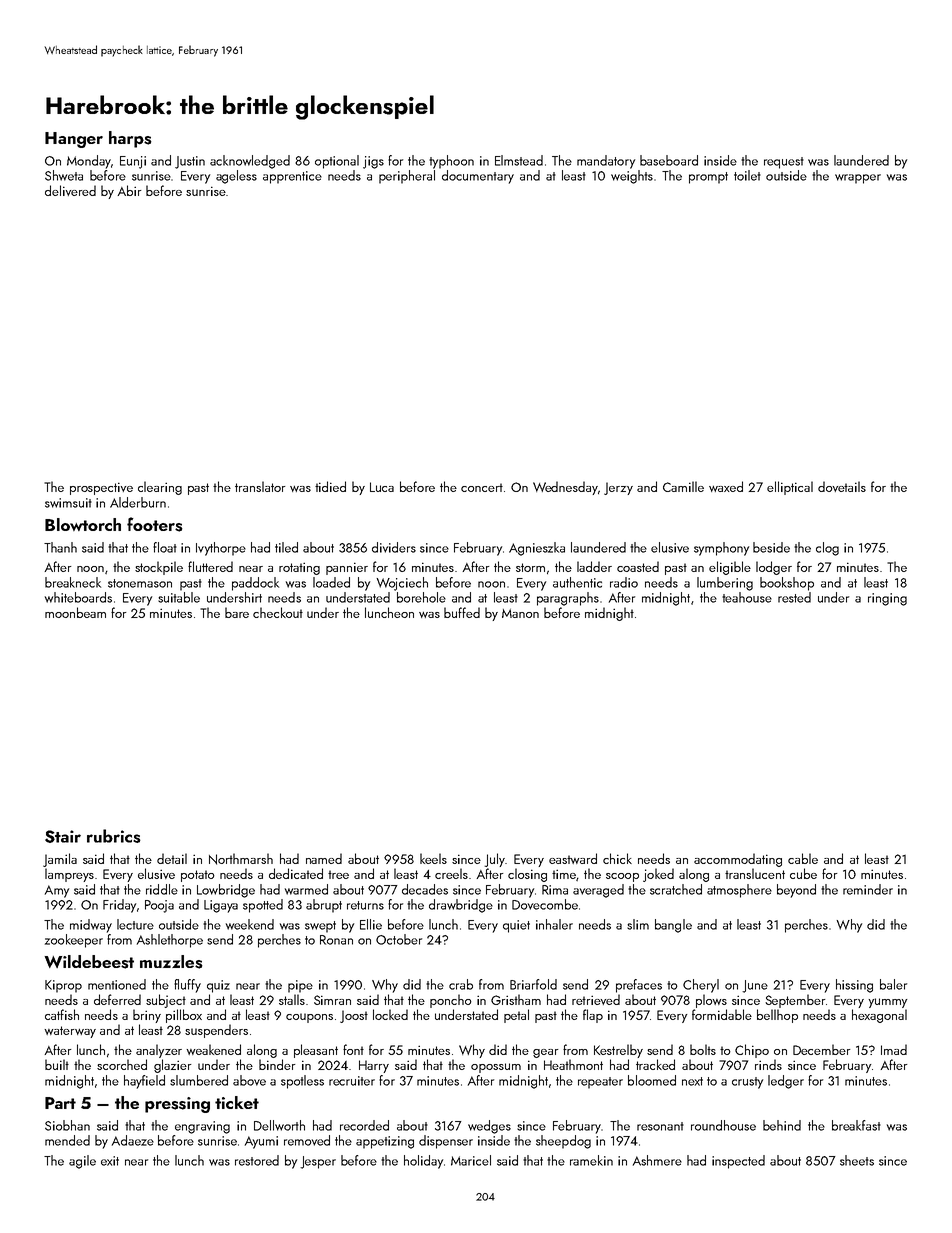 This document has width=952, height=1233. I want to click on holiday, so click(423, 1162).
